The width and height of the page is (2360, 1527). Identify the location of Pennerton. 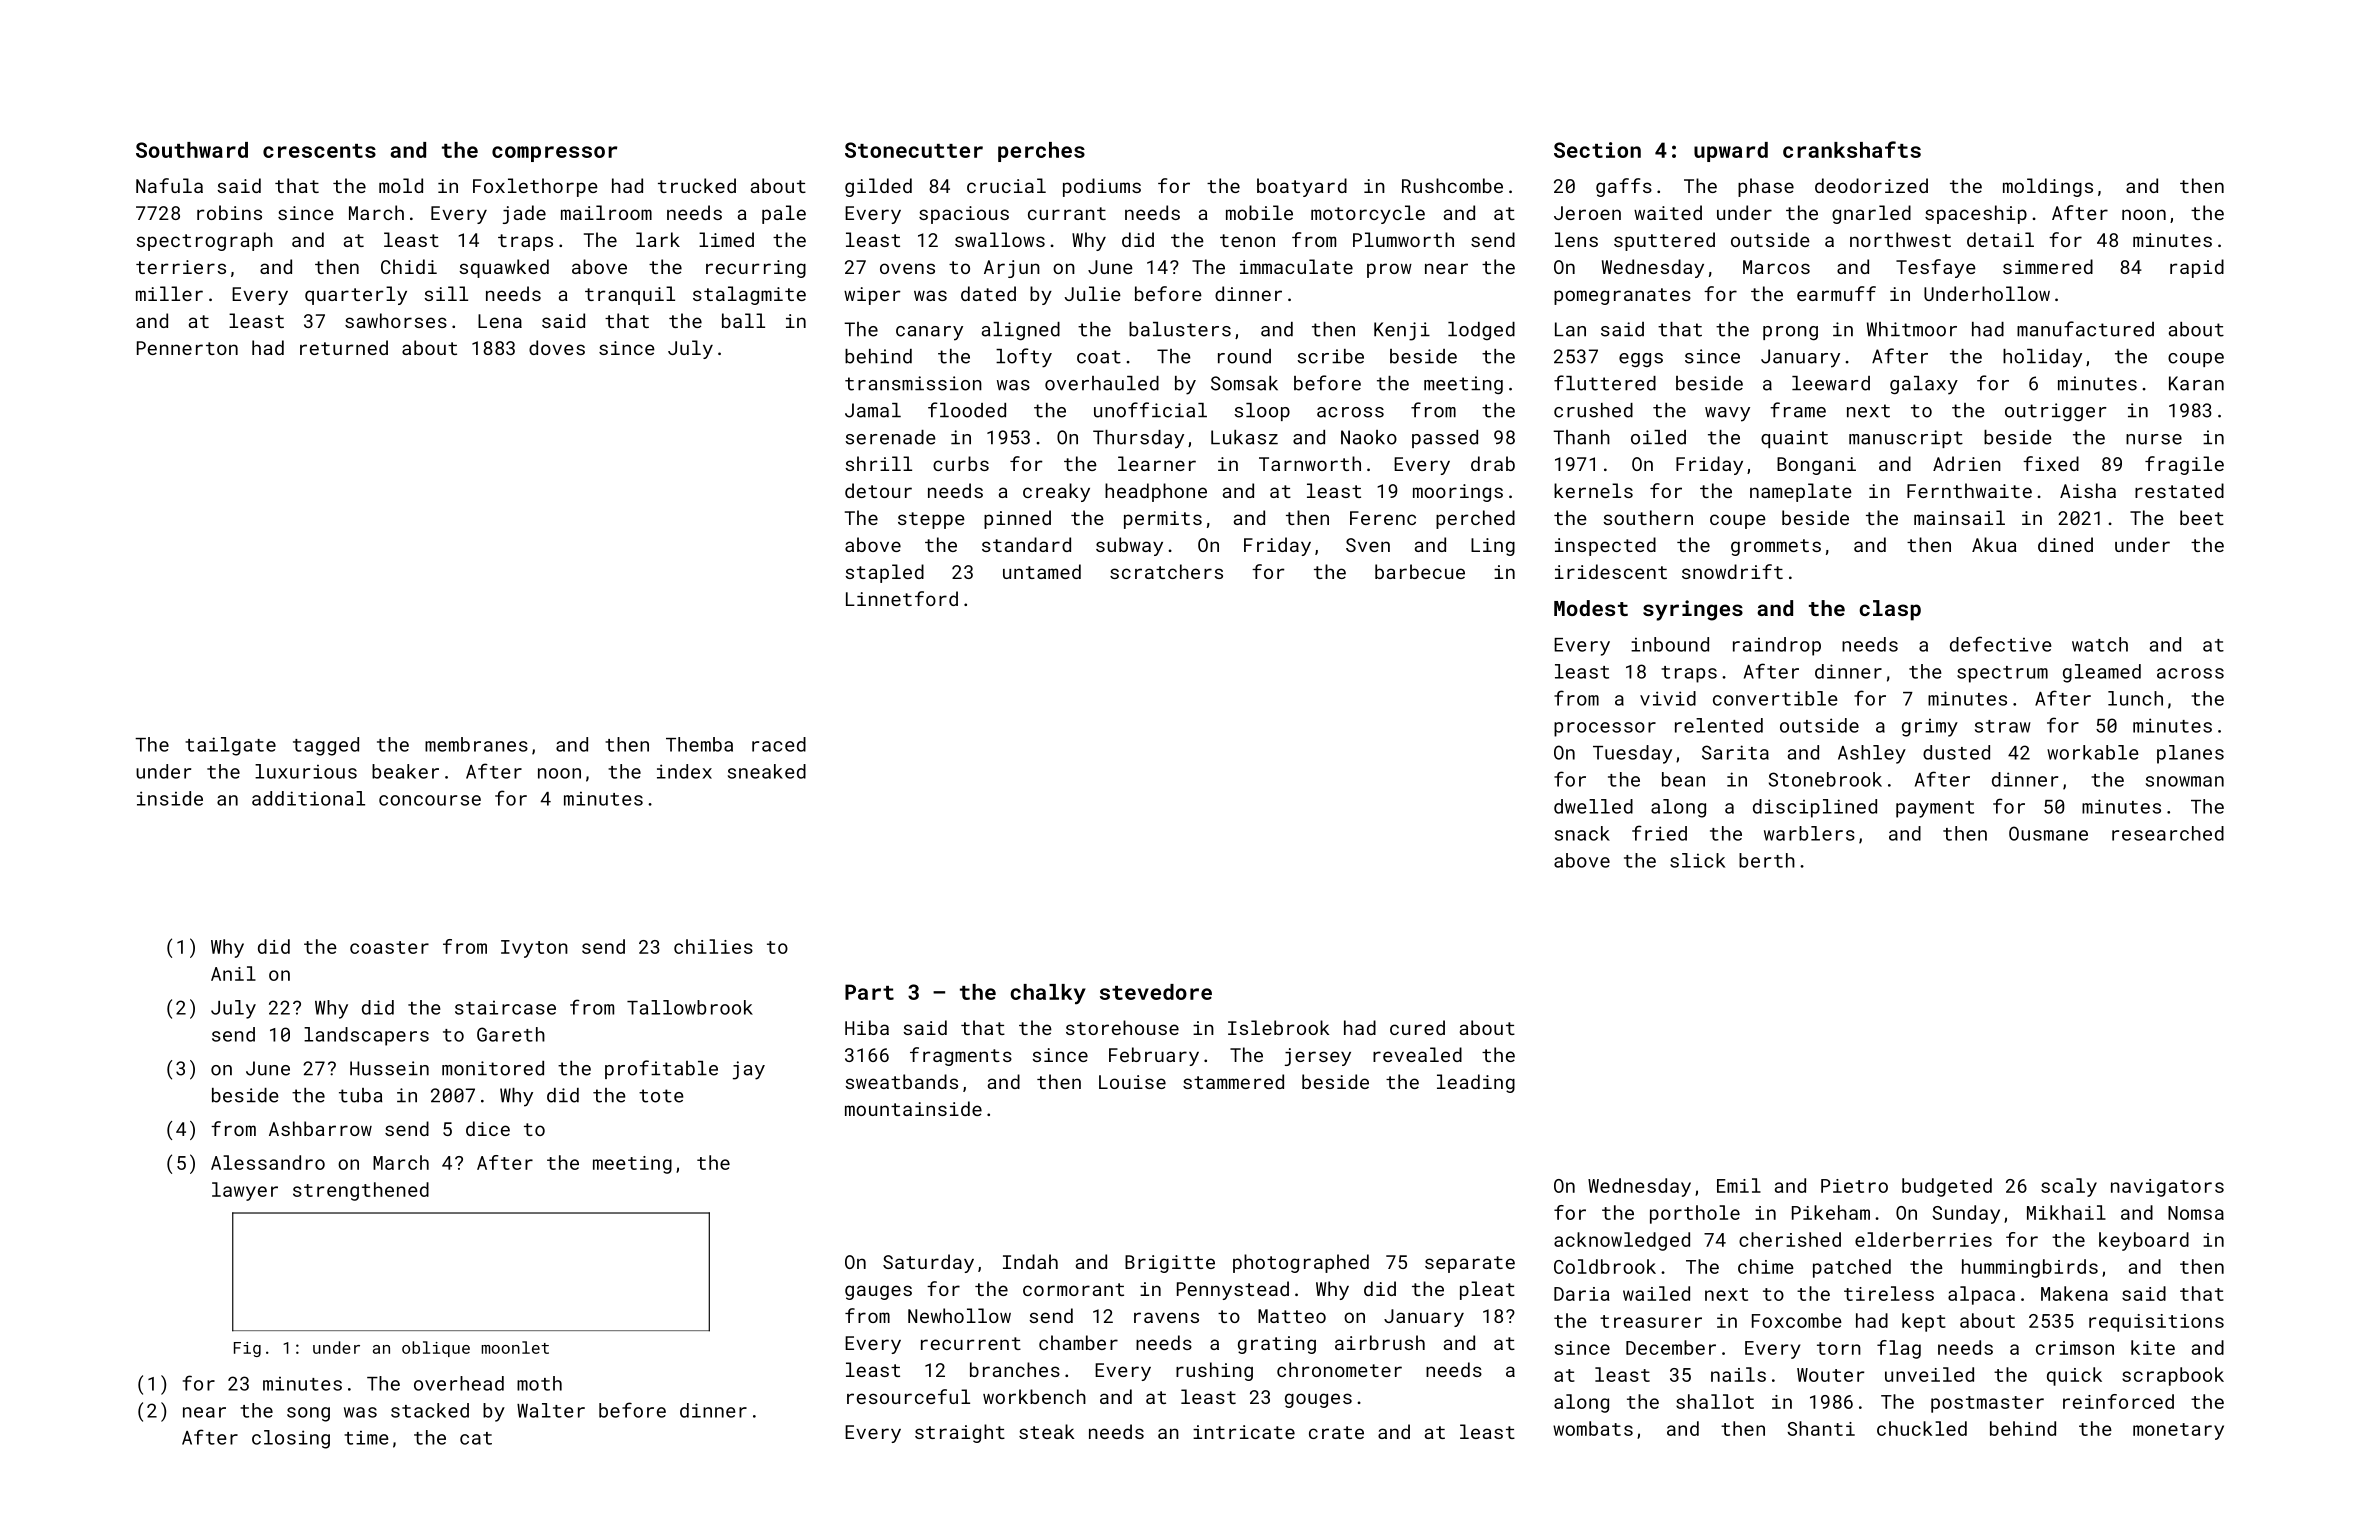
(187, 348).
